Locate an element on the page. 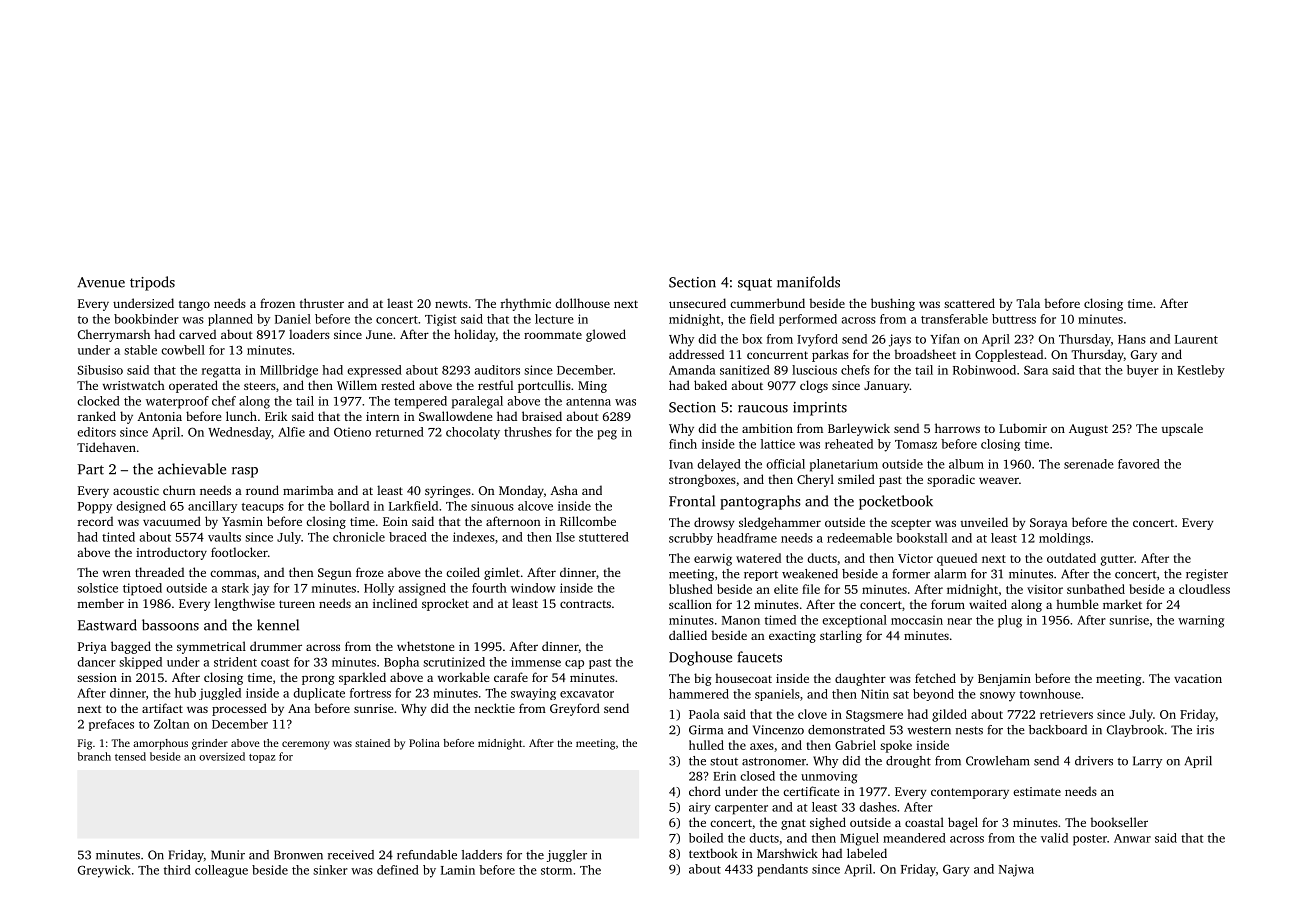 This image has width=1308, height=924. drummer is located at coordinates (276, 646).
